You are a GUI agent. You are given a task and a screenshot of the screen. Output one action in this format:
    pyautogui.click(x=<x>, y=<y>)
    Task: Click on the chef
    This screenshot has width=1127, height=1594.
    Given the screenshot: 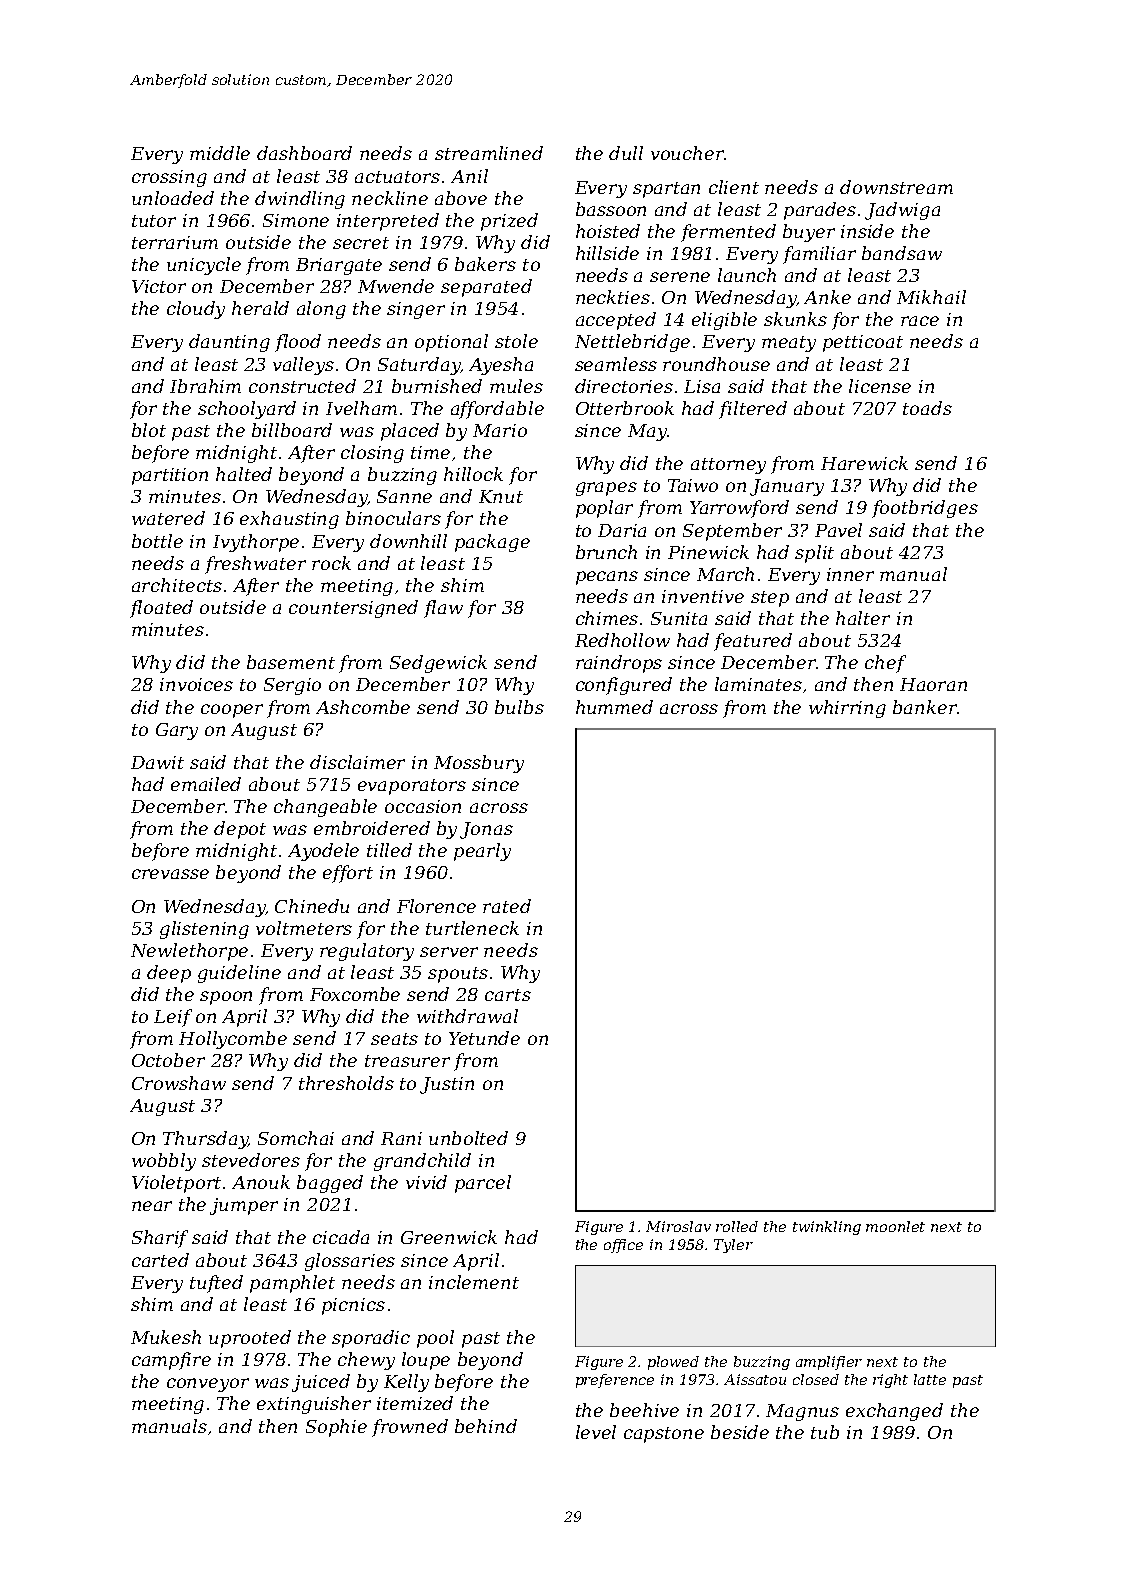 What is the action you would take?
    pyautogui.click(x=885, y=664)
